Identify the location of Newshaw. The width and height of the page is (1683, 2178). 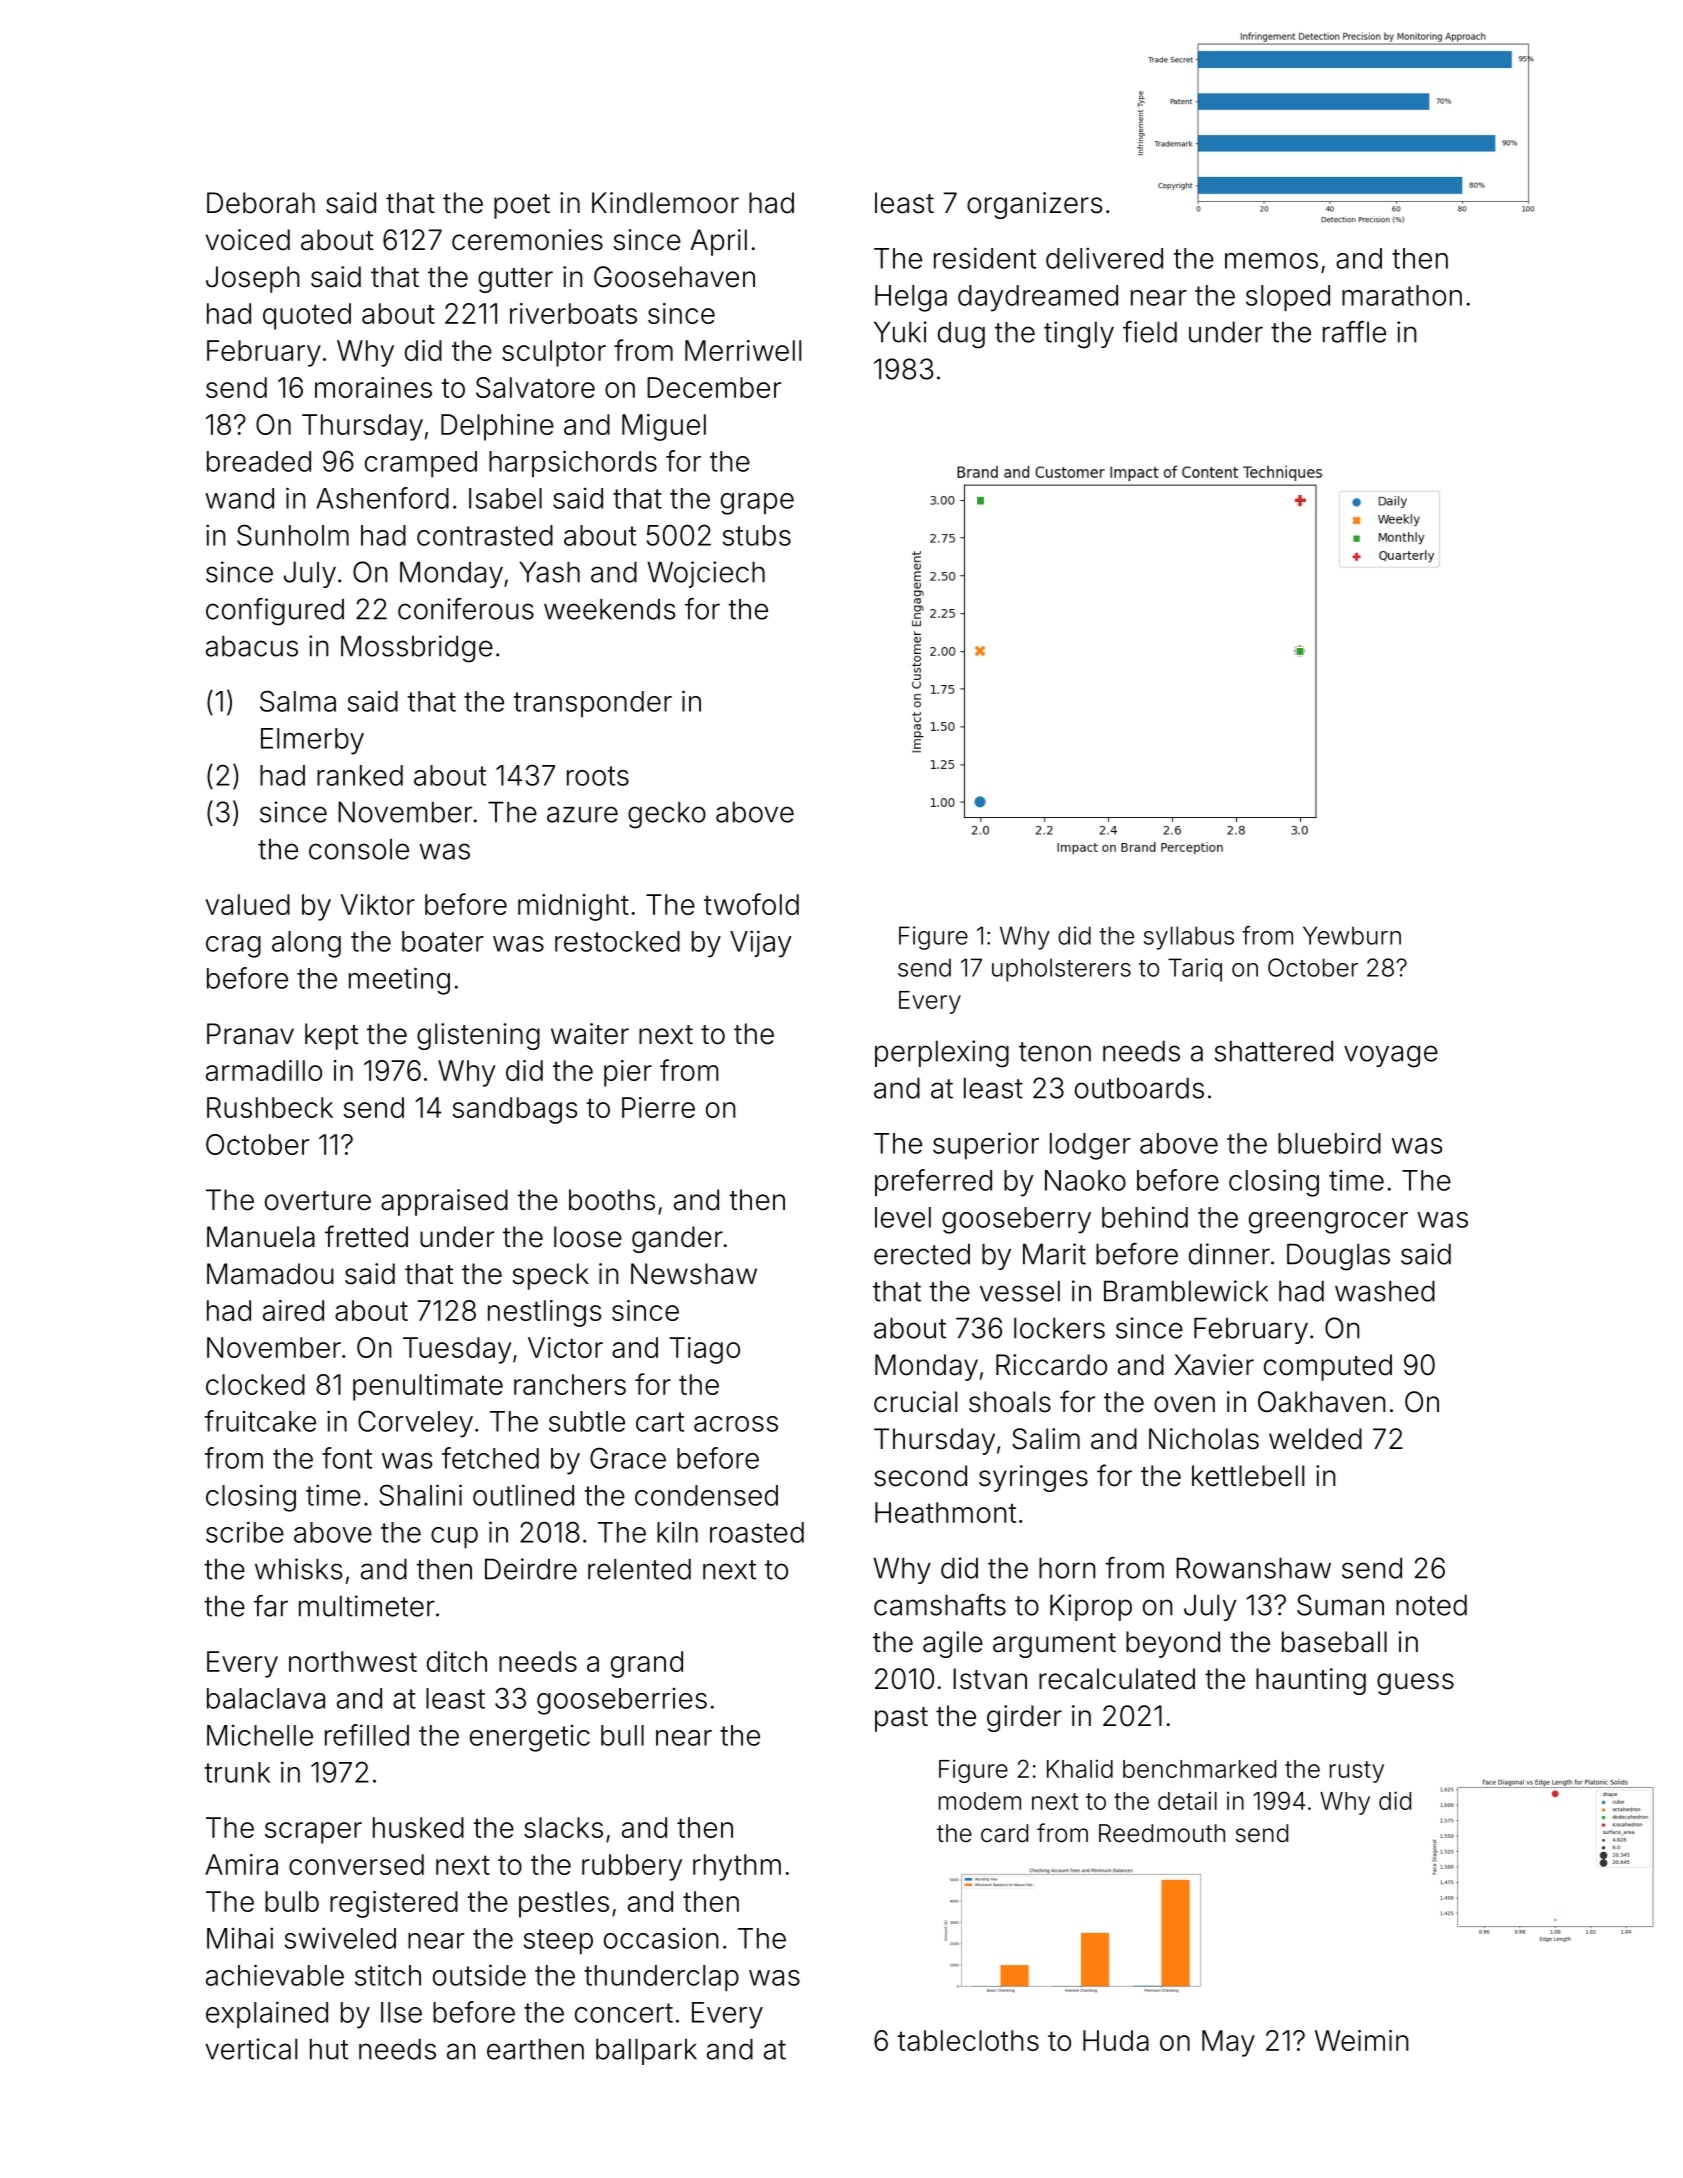
(694, 1274).
